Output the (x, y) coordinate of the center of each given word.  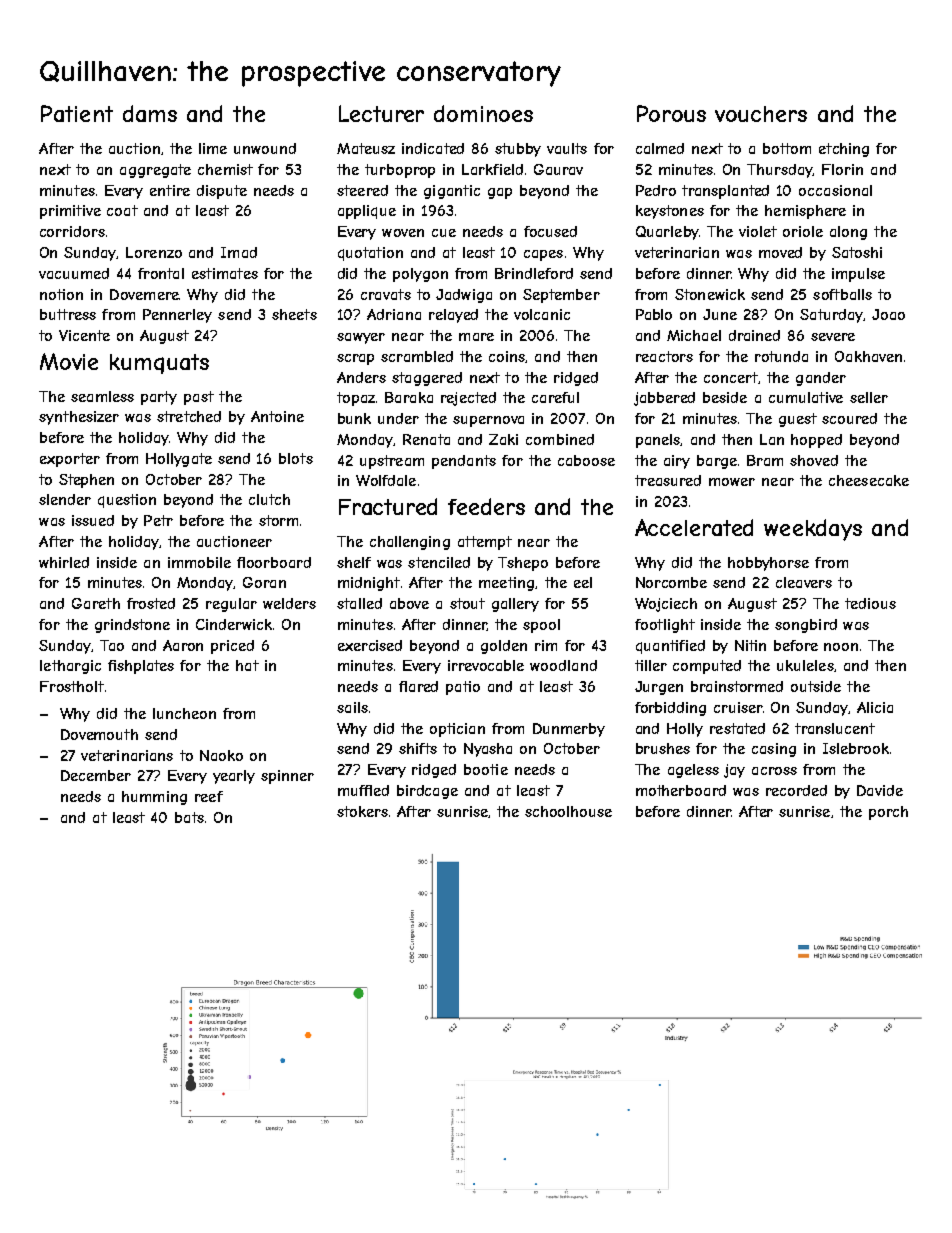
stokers (362, 811)
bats (189, 817)
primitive (70, 212)
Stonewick (710, 294)
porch (888, 813)
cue (444, 233)
